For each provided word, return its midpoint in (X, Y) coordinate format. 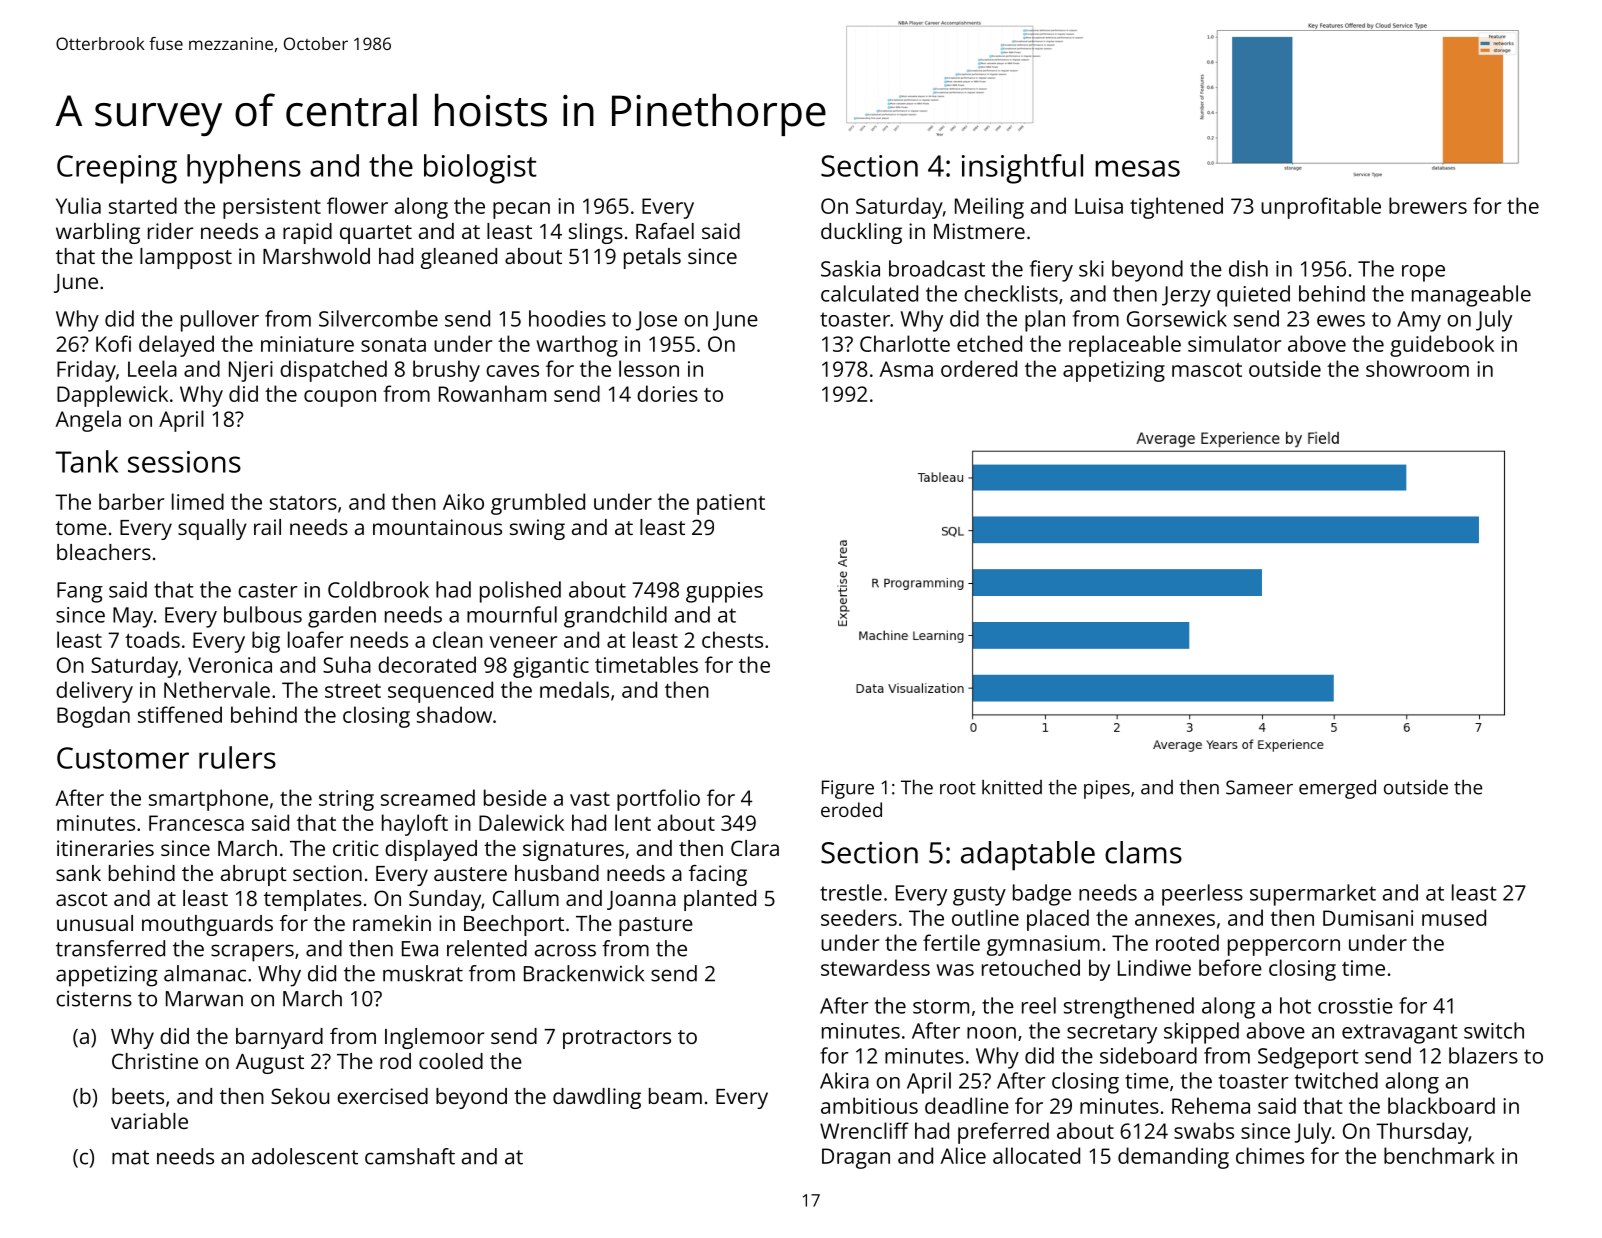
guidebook (1442, 346)
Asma (906, 369)
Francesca (196, 823)
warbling (98, 233)
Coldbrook (378, 589)
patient (731, 504)
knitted (1012, 787)
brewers (1428, 205)
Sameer (1259, 787)
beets (138, 1096)
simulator (1234, 343)
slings (596, 233)
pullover (220, 321)
